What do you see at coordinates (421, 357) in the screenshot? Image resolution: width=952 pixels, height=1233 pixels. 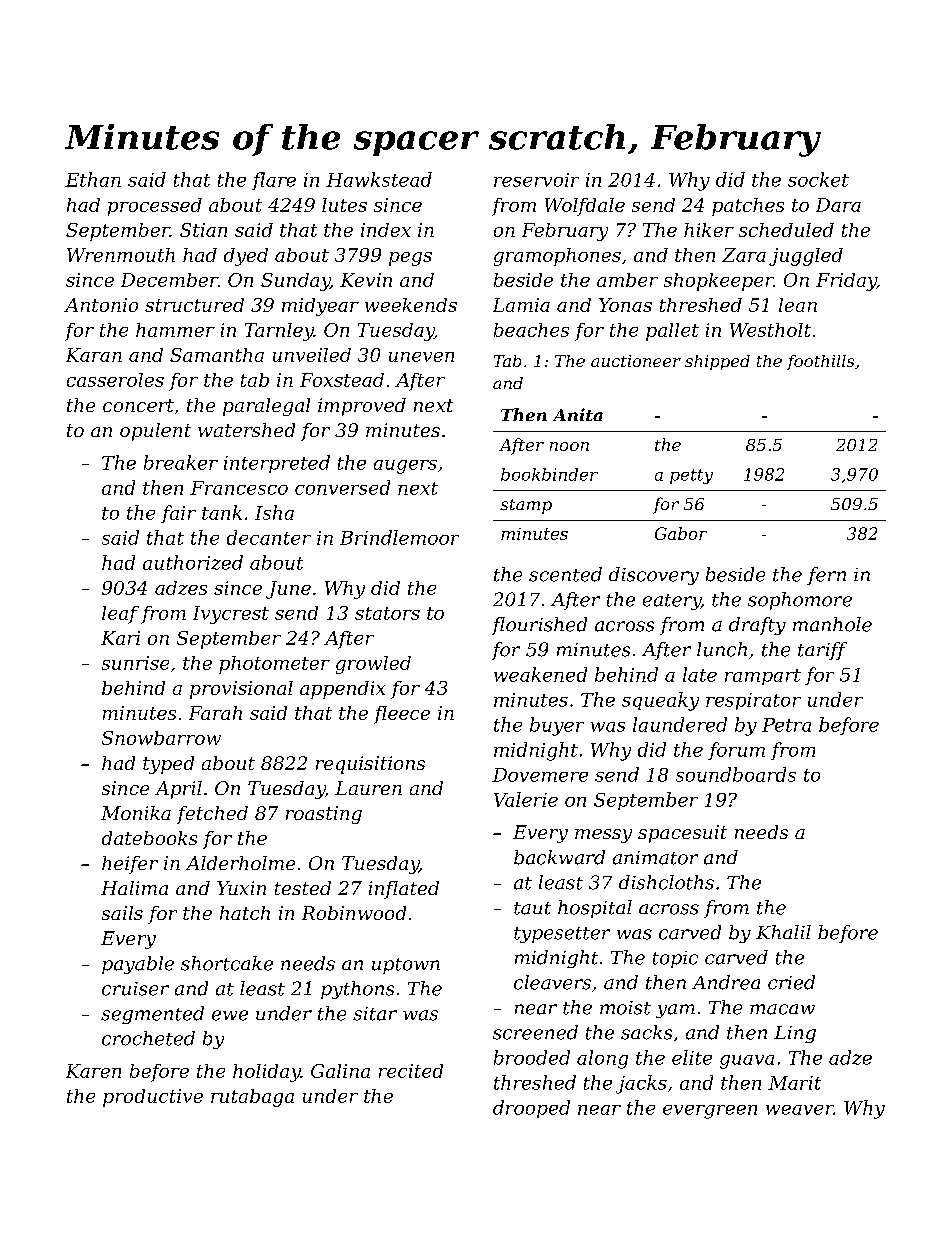 I see `uneven` at bounding box center [421, 357].
